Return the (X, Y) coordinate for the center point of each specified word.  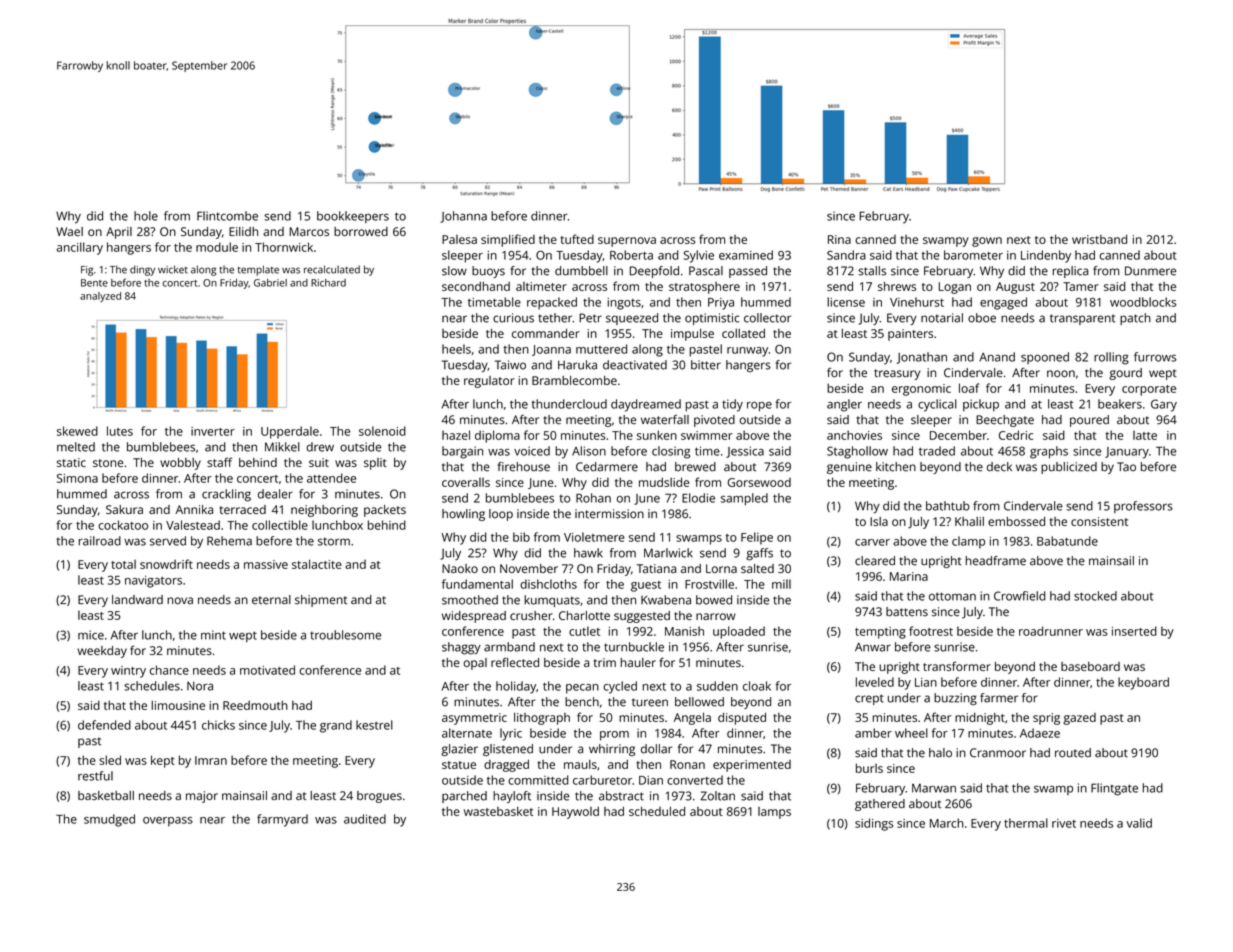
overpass (168, 822)
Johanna (463, 217)
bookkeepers (353, 217)
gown (987, 242)
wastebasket (498, 811)
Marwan (934, 788)
